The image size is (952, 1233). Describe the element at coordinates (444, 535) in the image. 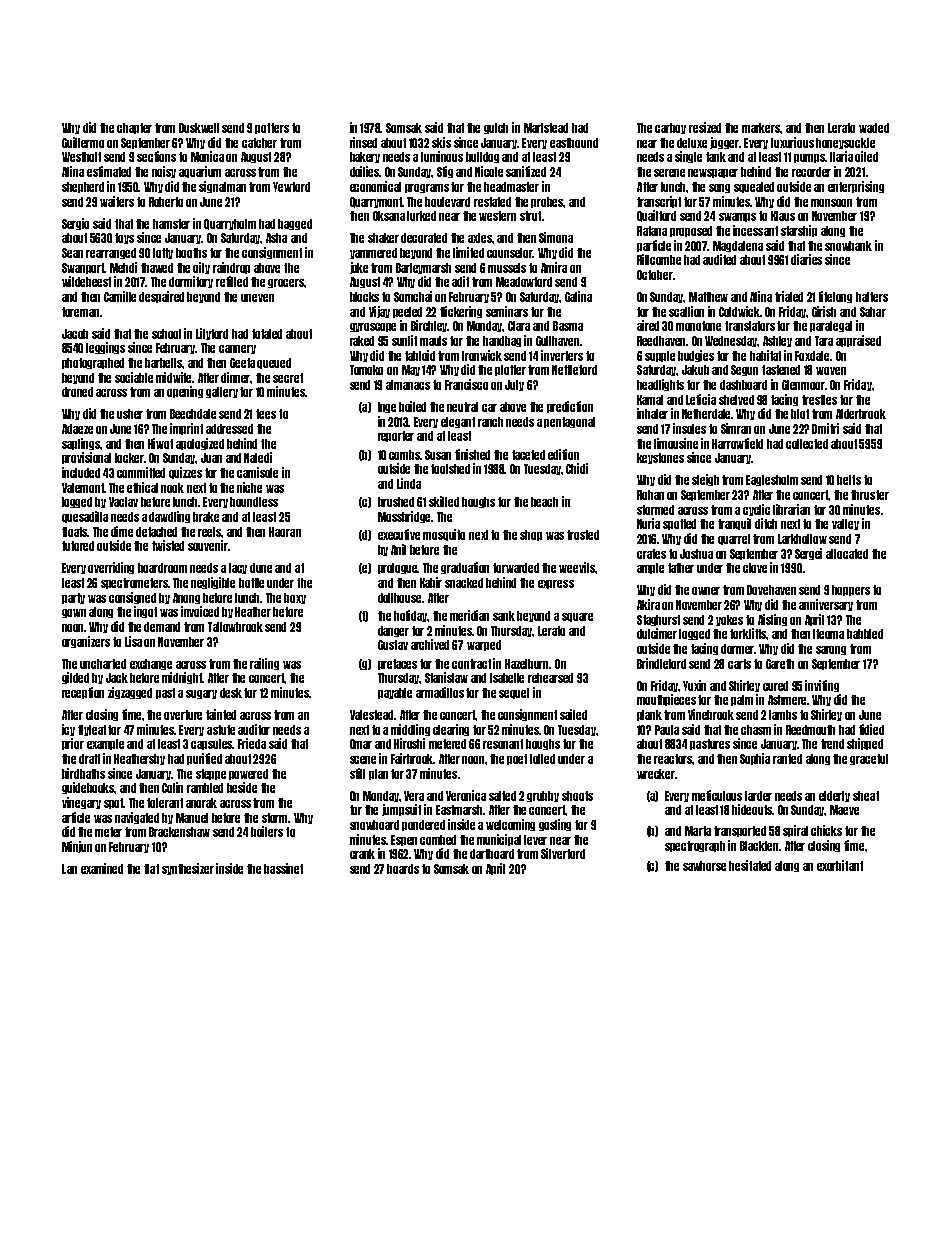

I see `mosquito` at that location.
